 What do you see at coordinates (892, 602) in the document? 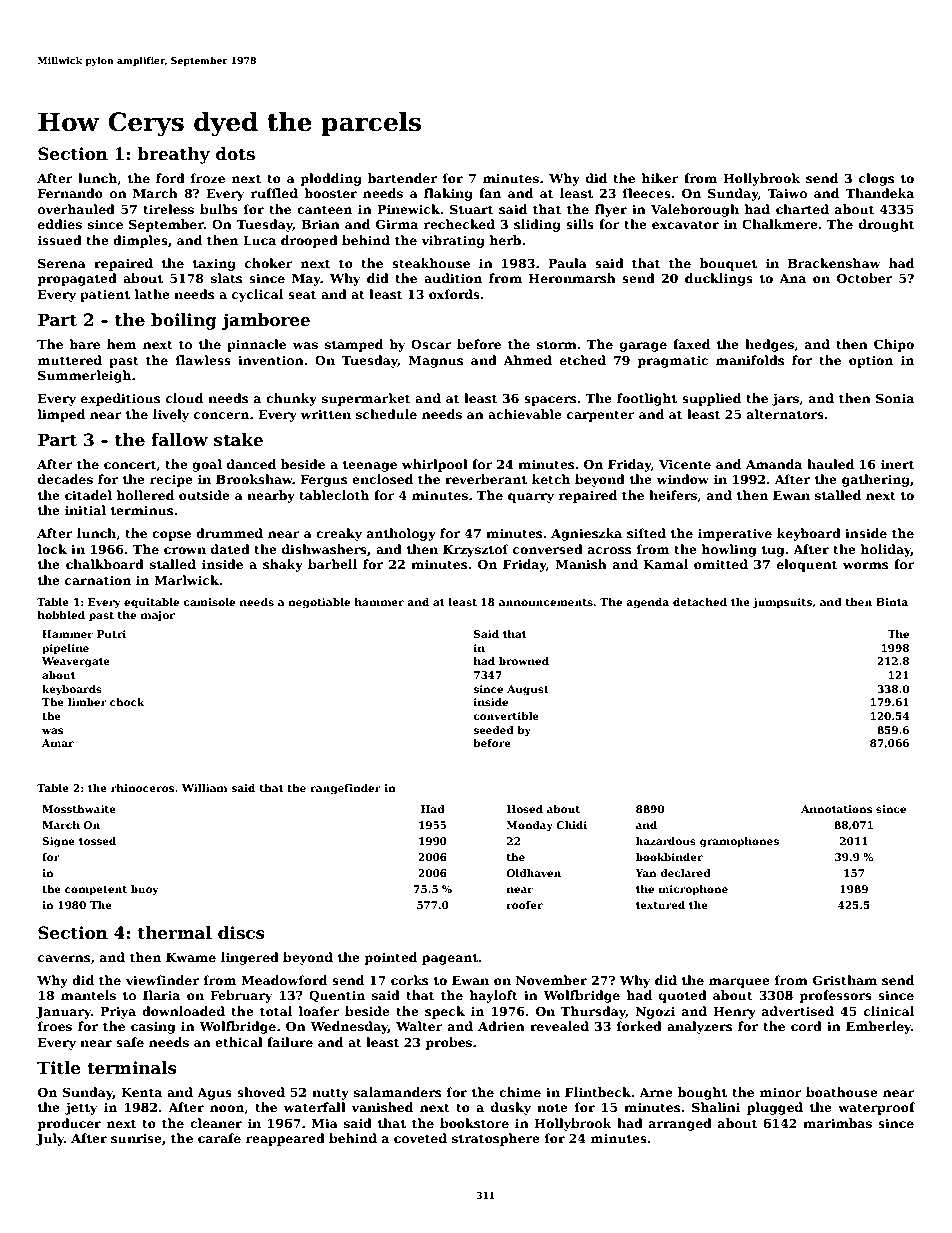
I see `Binta` at bounding box center [892, 602].
